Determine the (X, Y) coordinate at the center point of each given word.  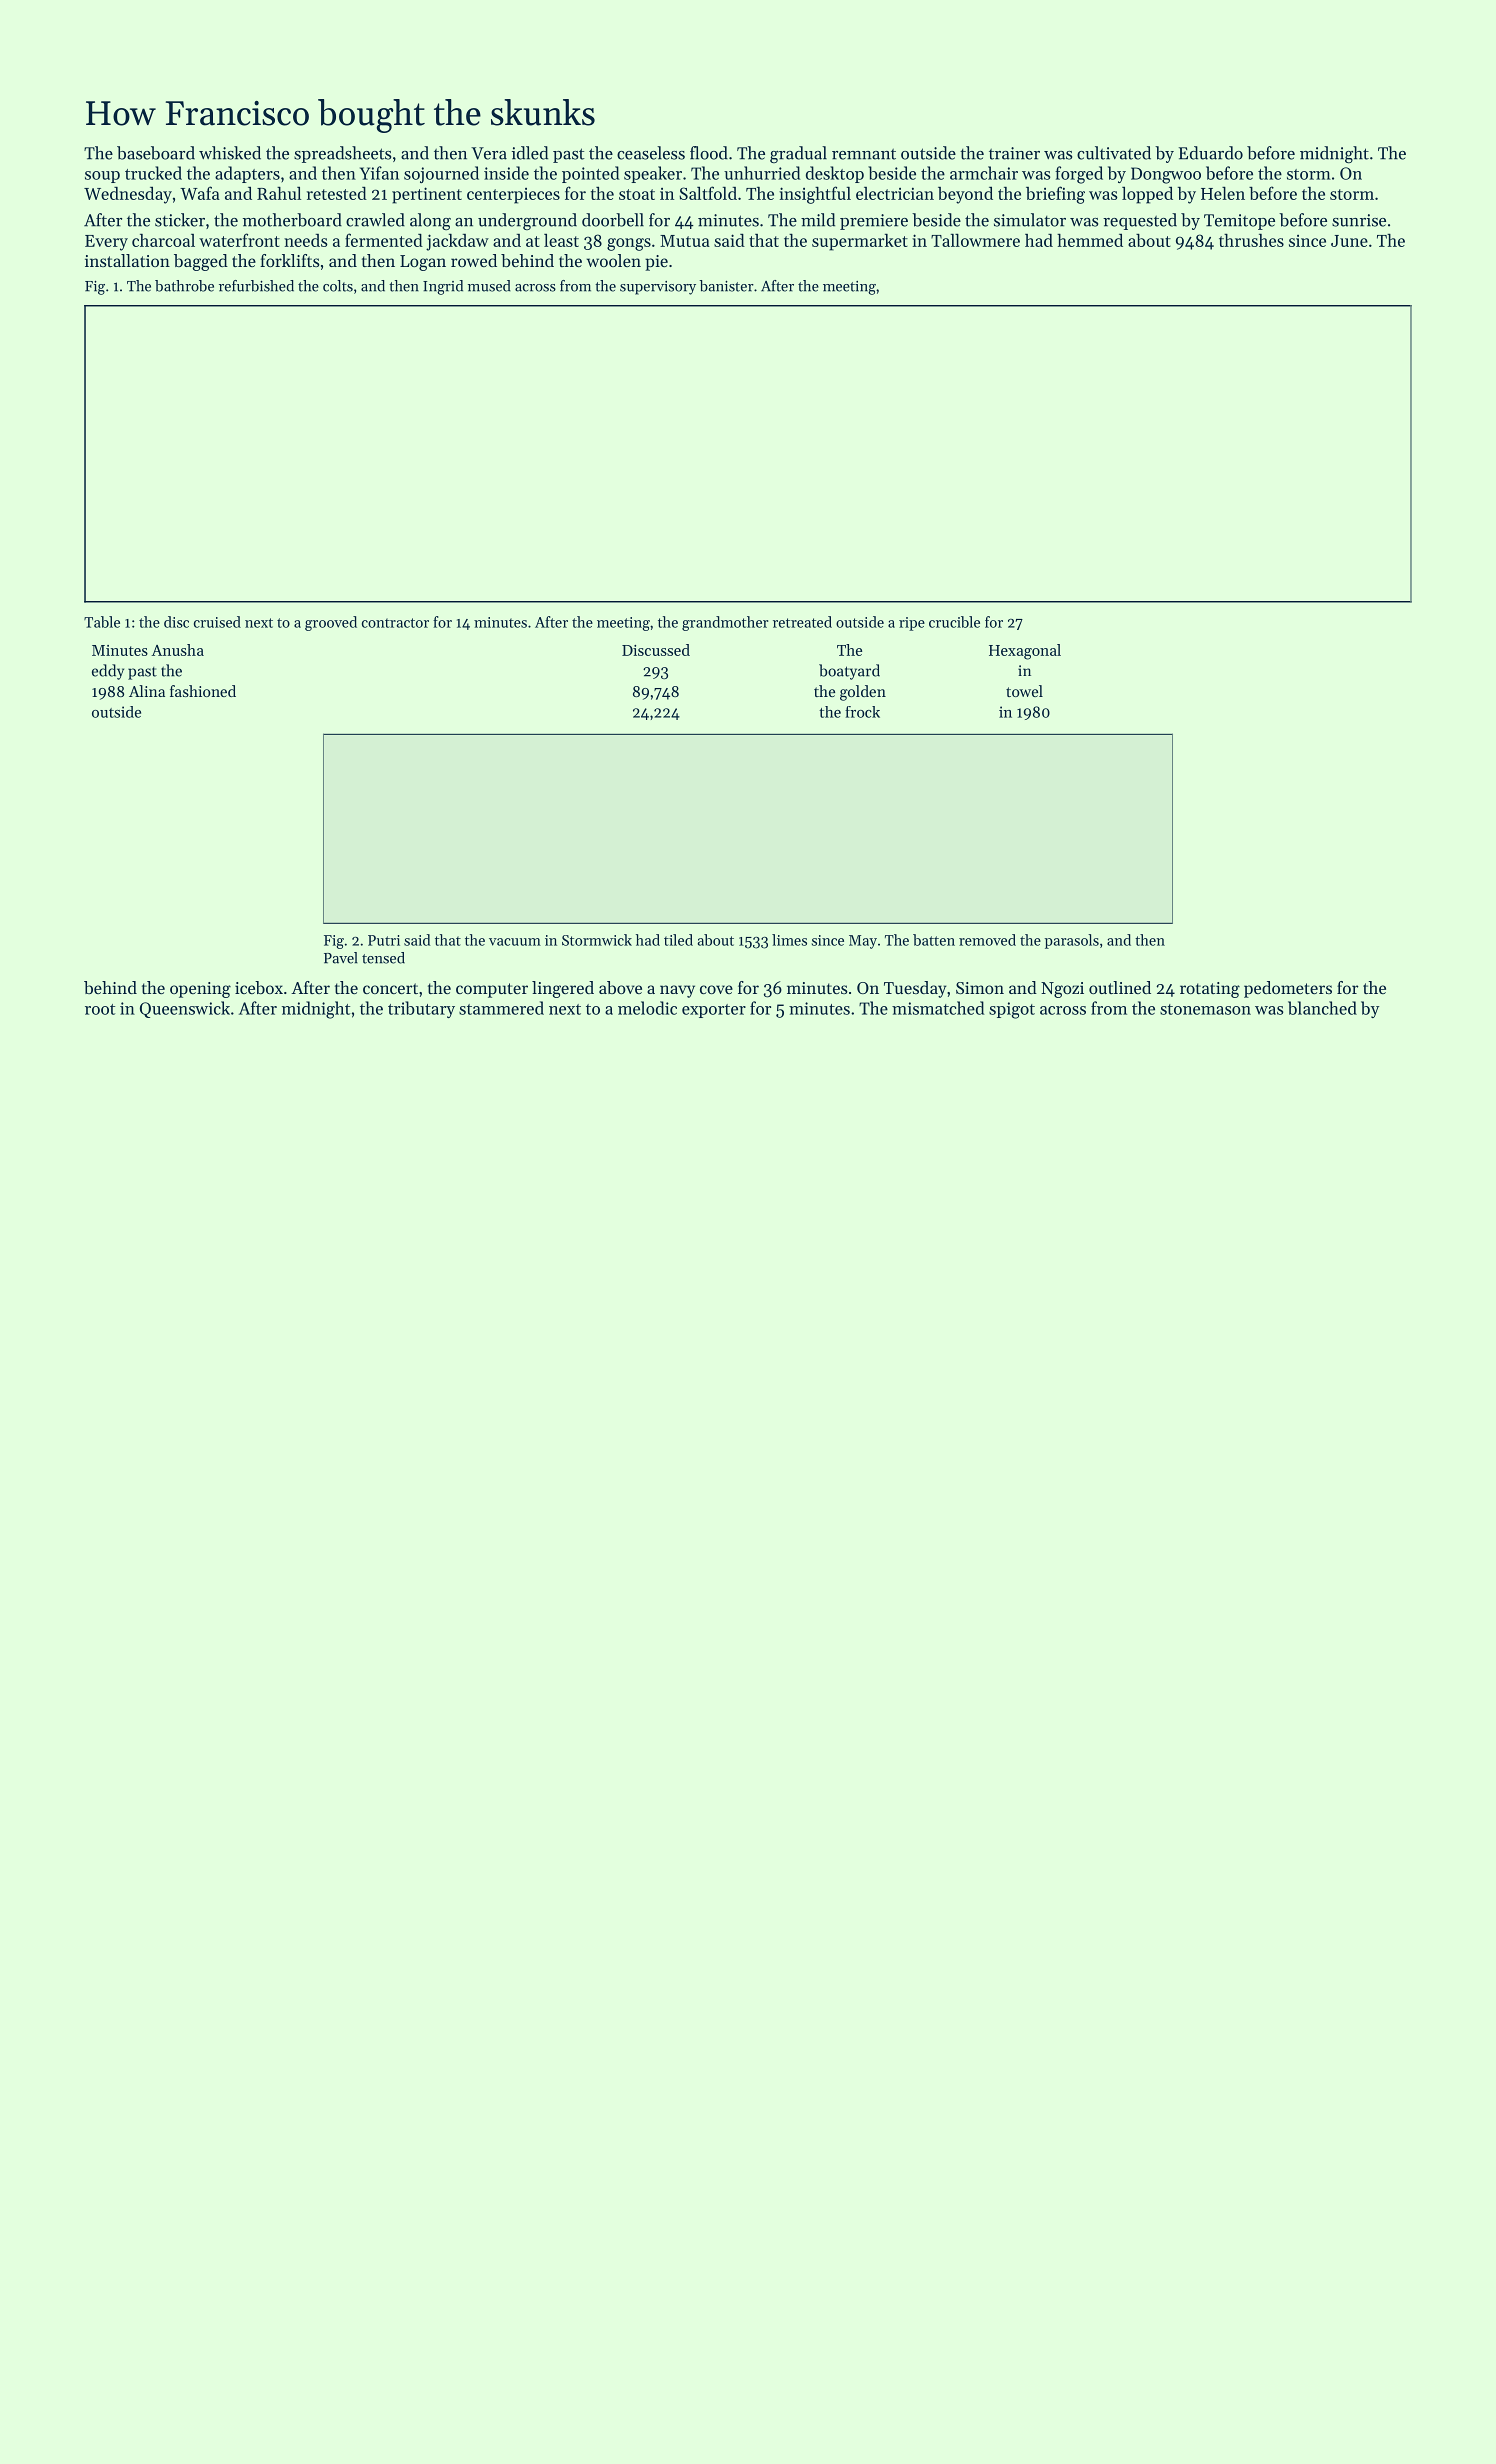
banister (726, 286)
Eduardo (1211, 153)
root (100, 1009)
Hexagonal (1025, 652)
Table (102, 622)
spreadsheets (342, 154)
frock (862, 712)
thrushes (1251, 240)
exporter (714, 1011)
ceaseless (651, 153)
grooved (331, 623)
